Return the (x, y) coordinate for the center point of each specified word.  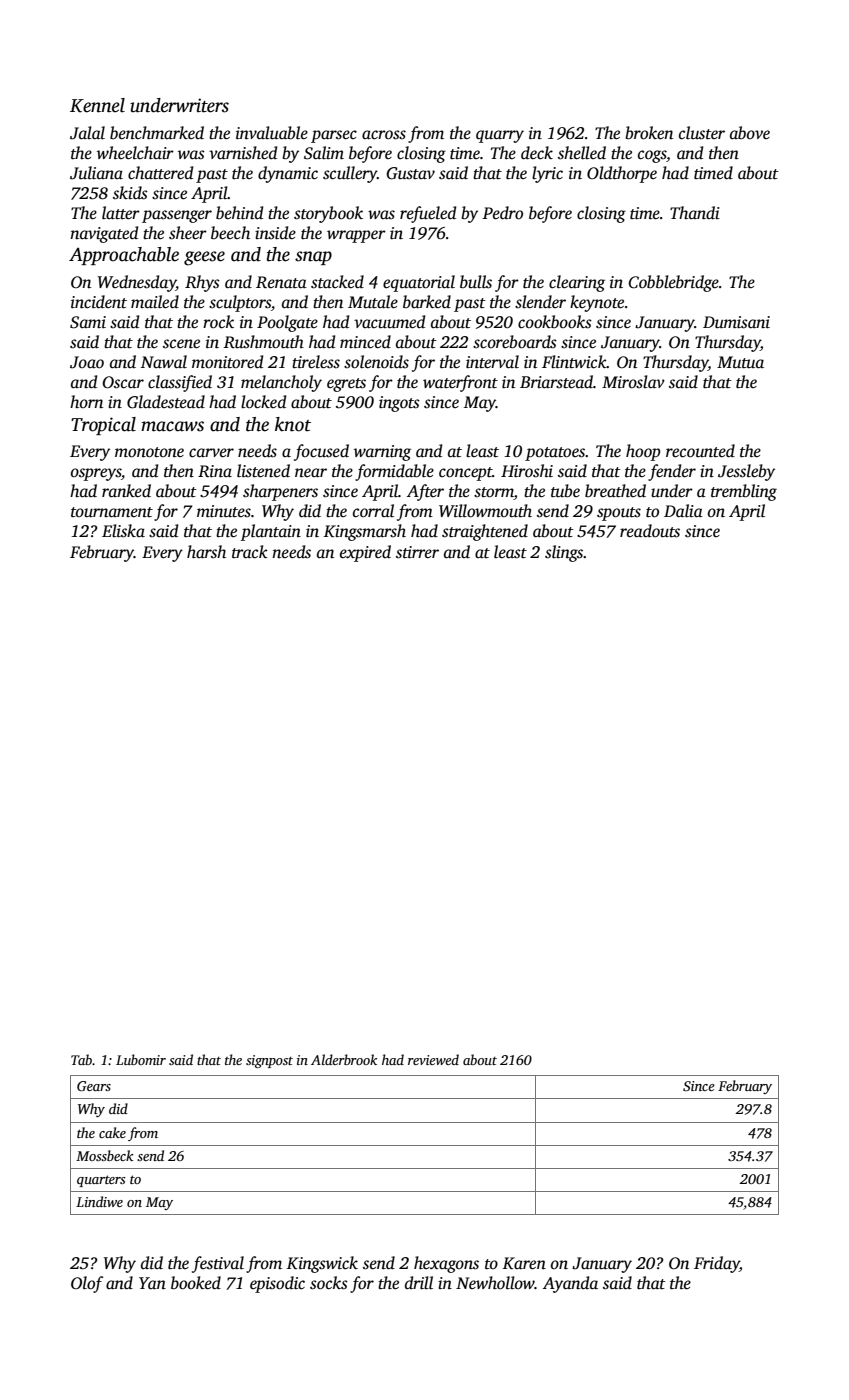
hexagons (446, 1264)
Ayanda (570, 1284)
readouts (650, 531)
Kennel (97, 105)
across (384, 135)
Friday (717, 1264)
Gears (94, 1086)
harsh (206, 552)
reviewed (433, 1059)
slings (564, 553)
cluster (702, 133)
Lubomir (141, 1059)
